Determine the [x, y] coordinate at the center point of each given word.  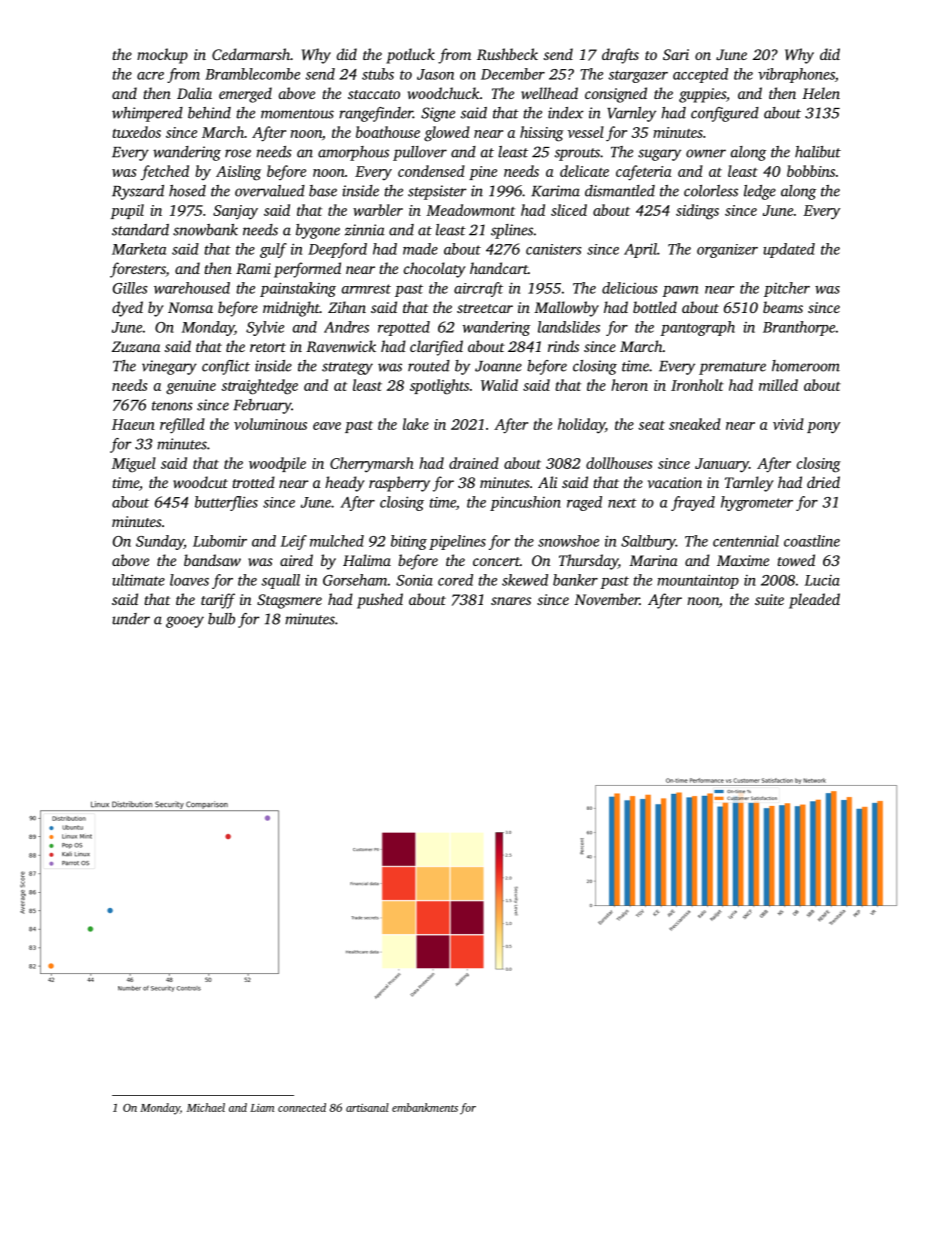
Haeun [133, 424]
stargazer [638, 76]
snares [511, 601]
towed [796, 560]
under [131, 619]
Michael [206, 1107]
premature [732, 368]
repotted [404, 328]
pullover [420, 153]
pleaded [814, 601]
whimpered [147, 114]
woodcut [200, 482]
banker [575, 580]
